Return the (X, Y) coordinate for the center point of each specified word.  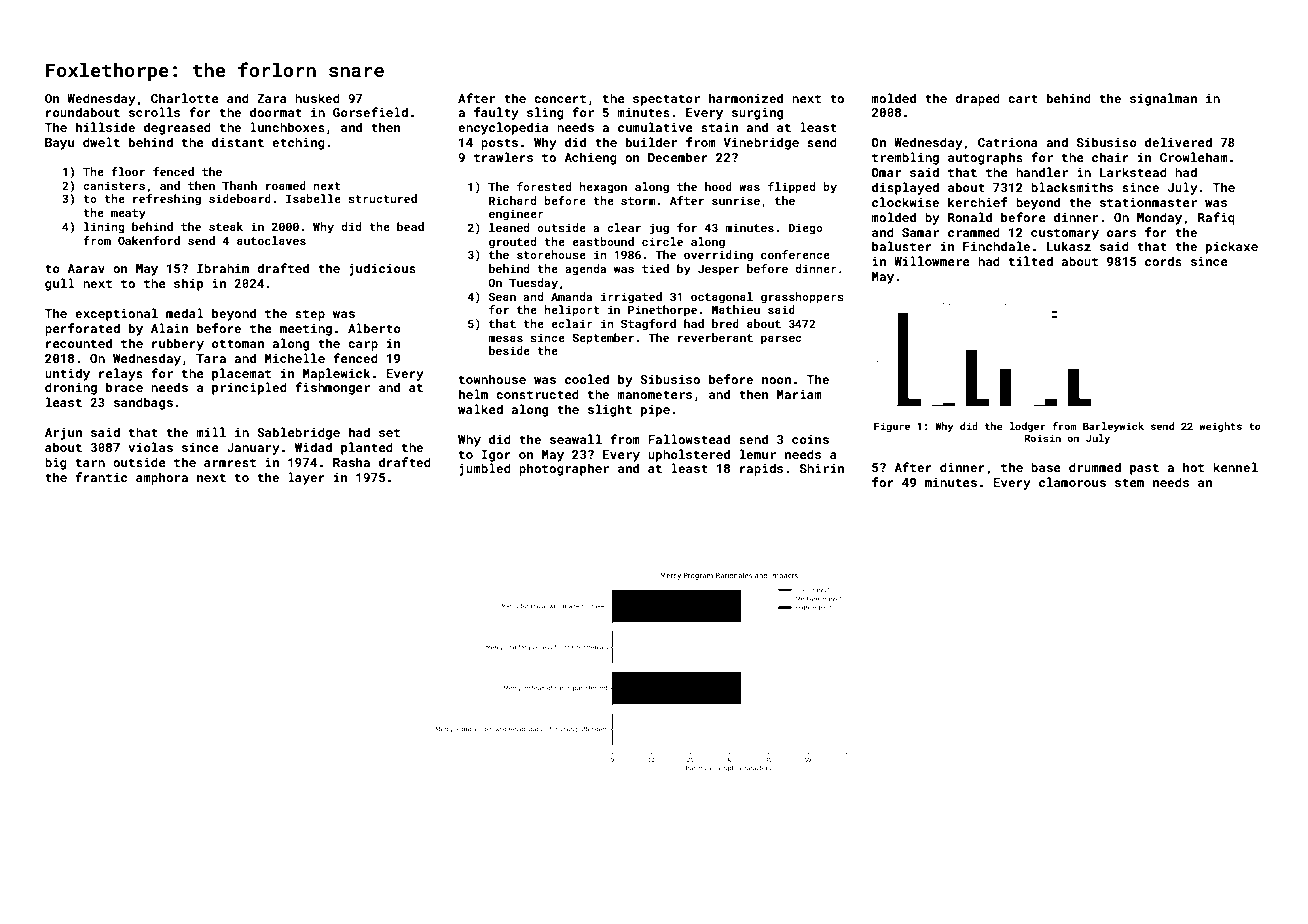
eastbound (603, 241)
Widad (313, 447)
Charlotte (185, 98)
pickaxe (1232, 247)
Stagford (648, 325)
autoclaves (271, 240)
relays (121, 374)
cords (1163, 261)
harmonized (746, 98)
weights (1220, 427)
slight (610, 410)
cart (1023, 98)
